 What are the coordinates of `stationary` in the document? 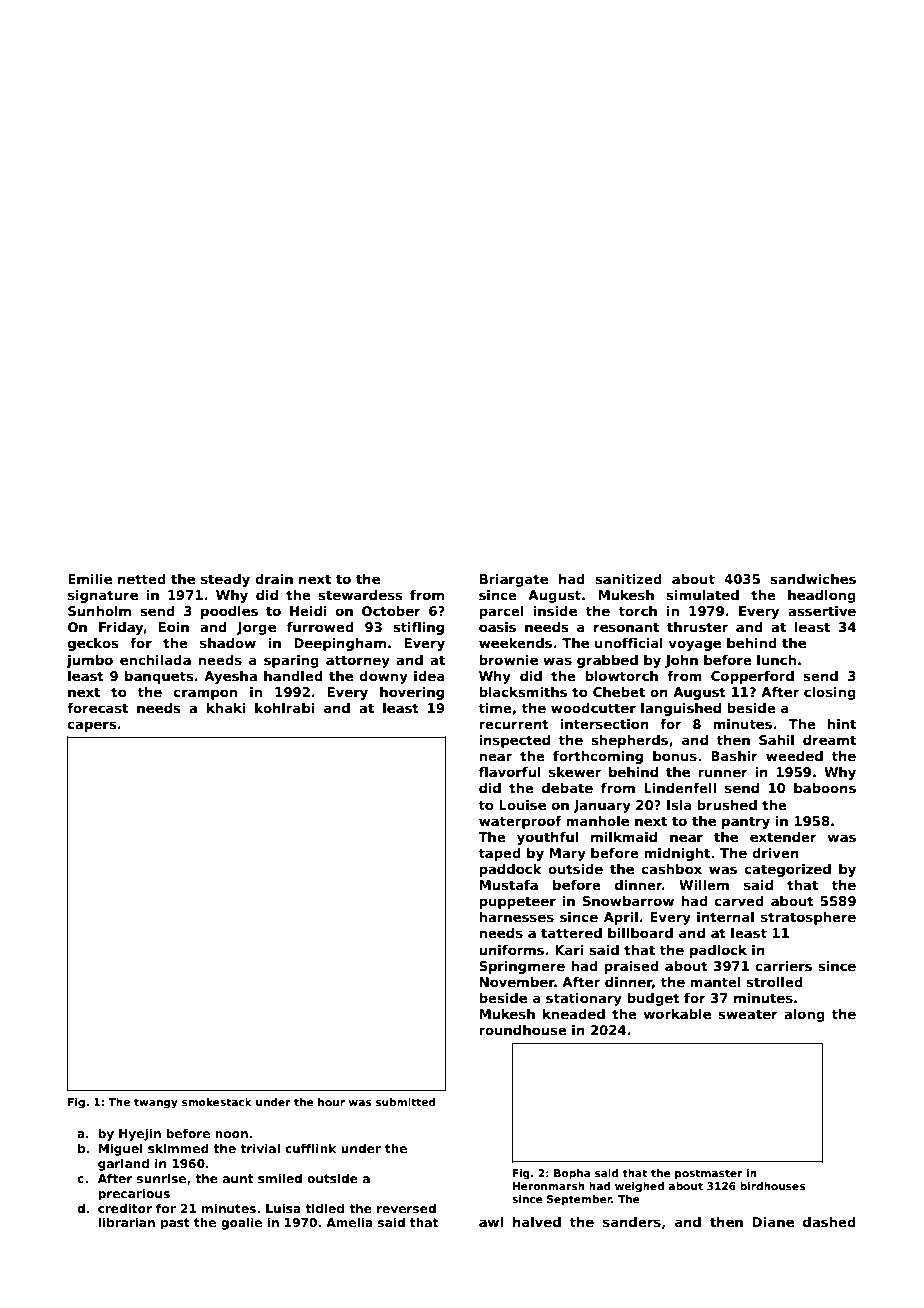 It's located at (584, 999).
